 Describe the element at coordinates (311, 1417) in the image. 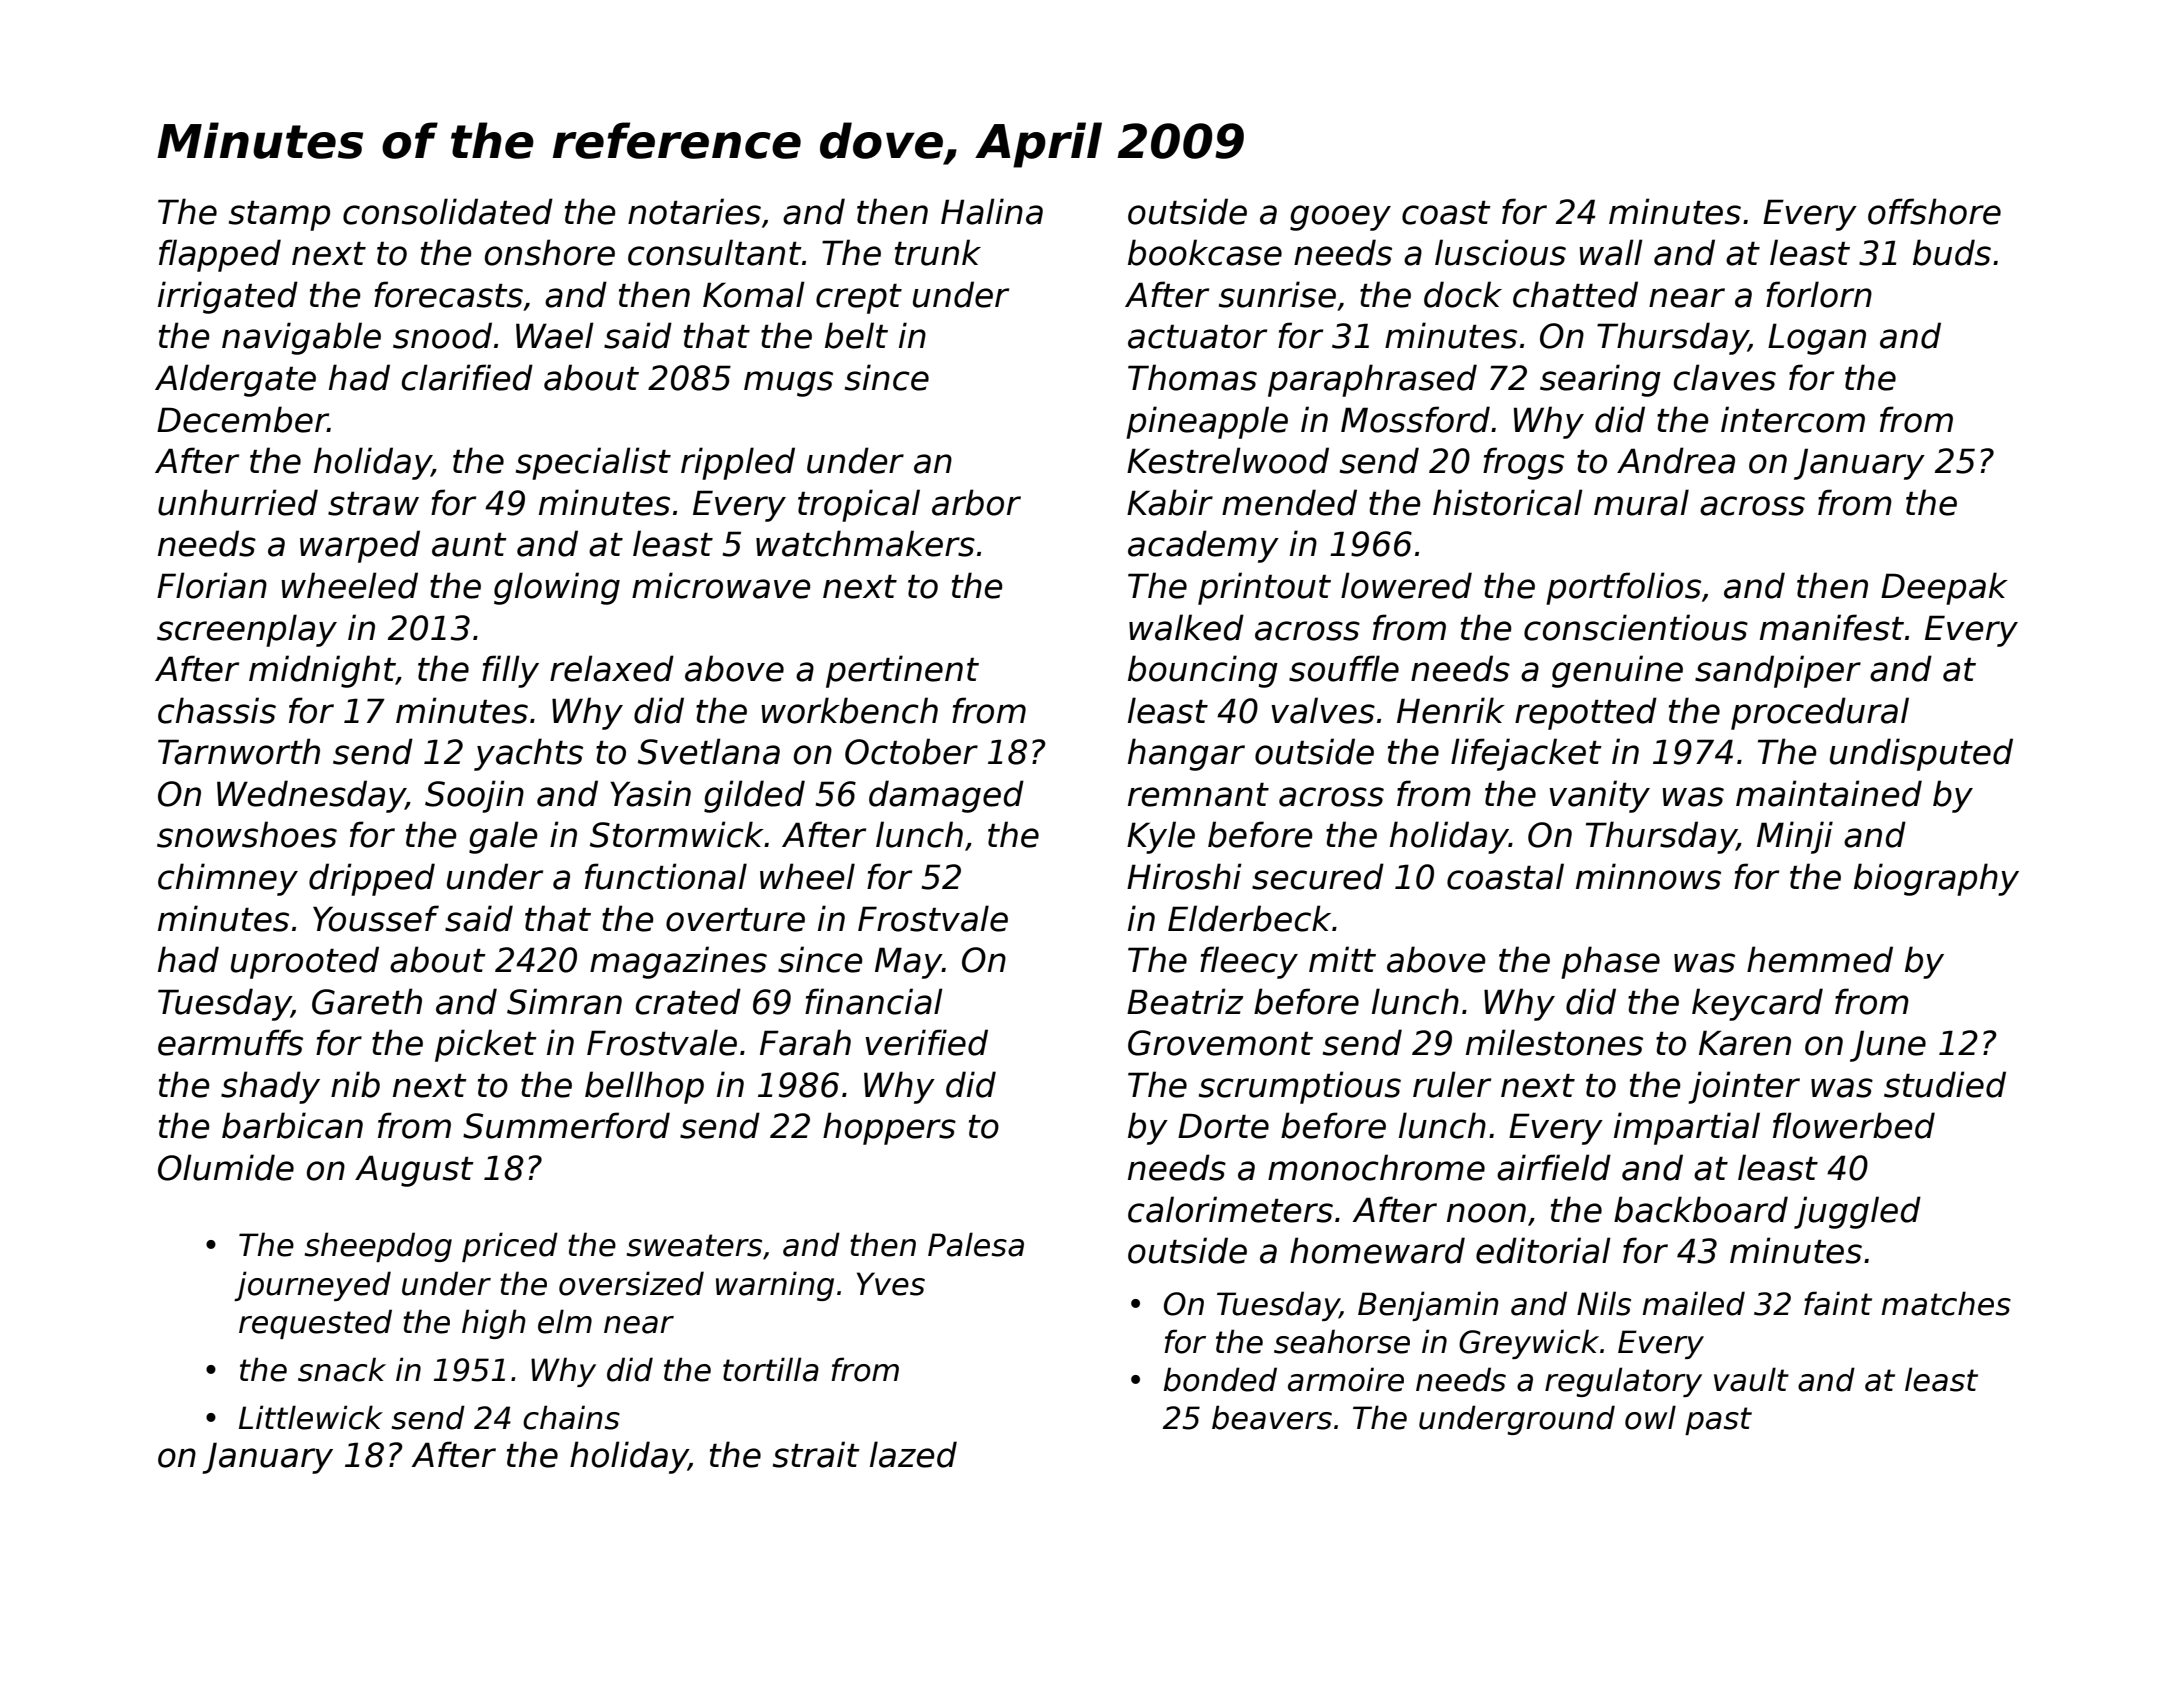

I see `Littlewick` at that location.
